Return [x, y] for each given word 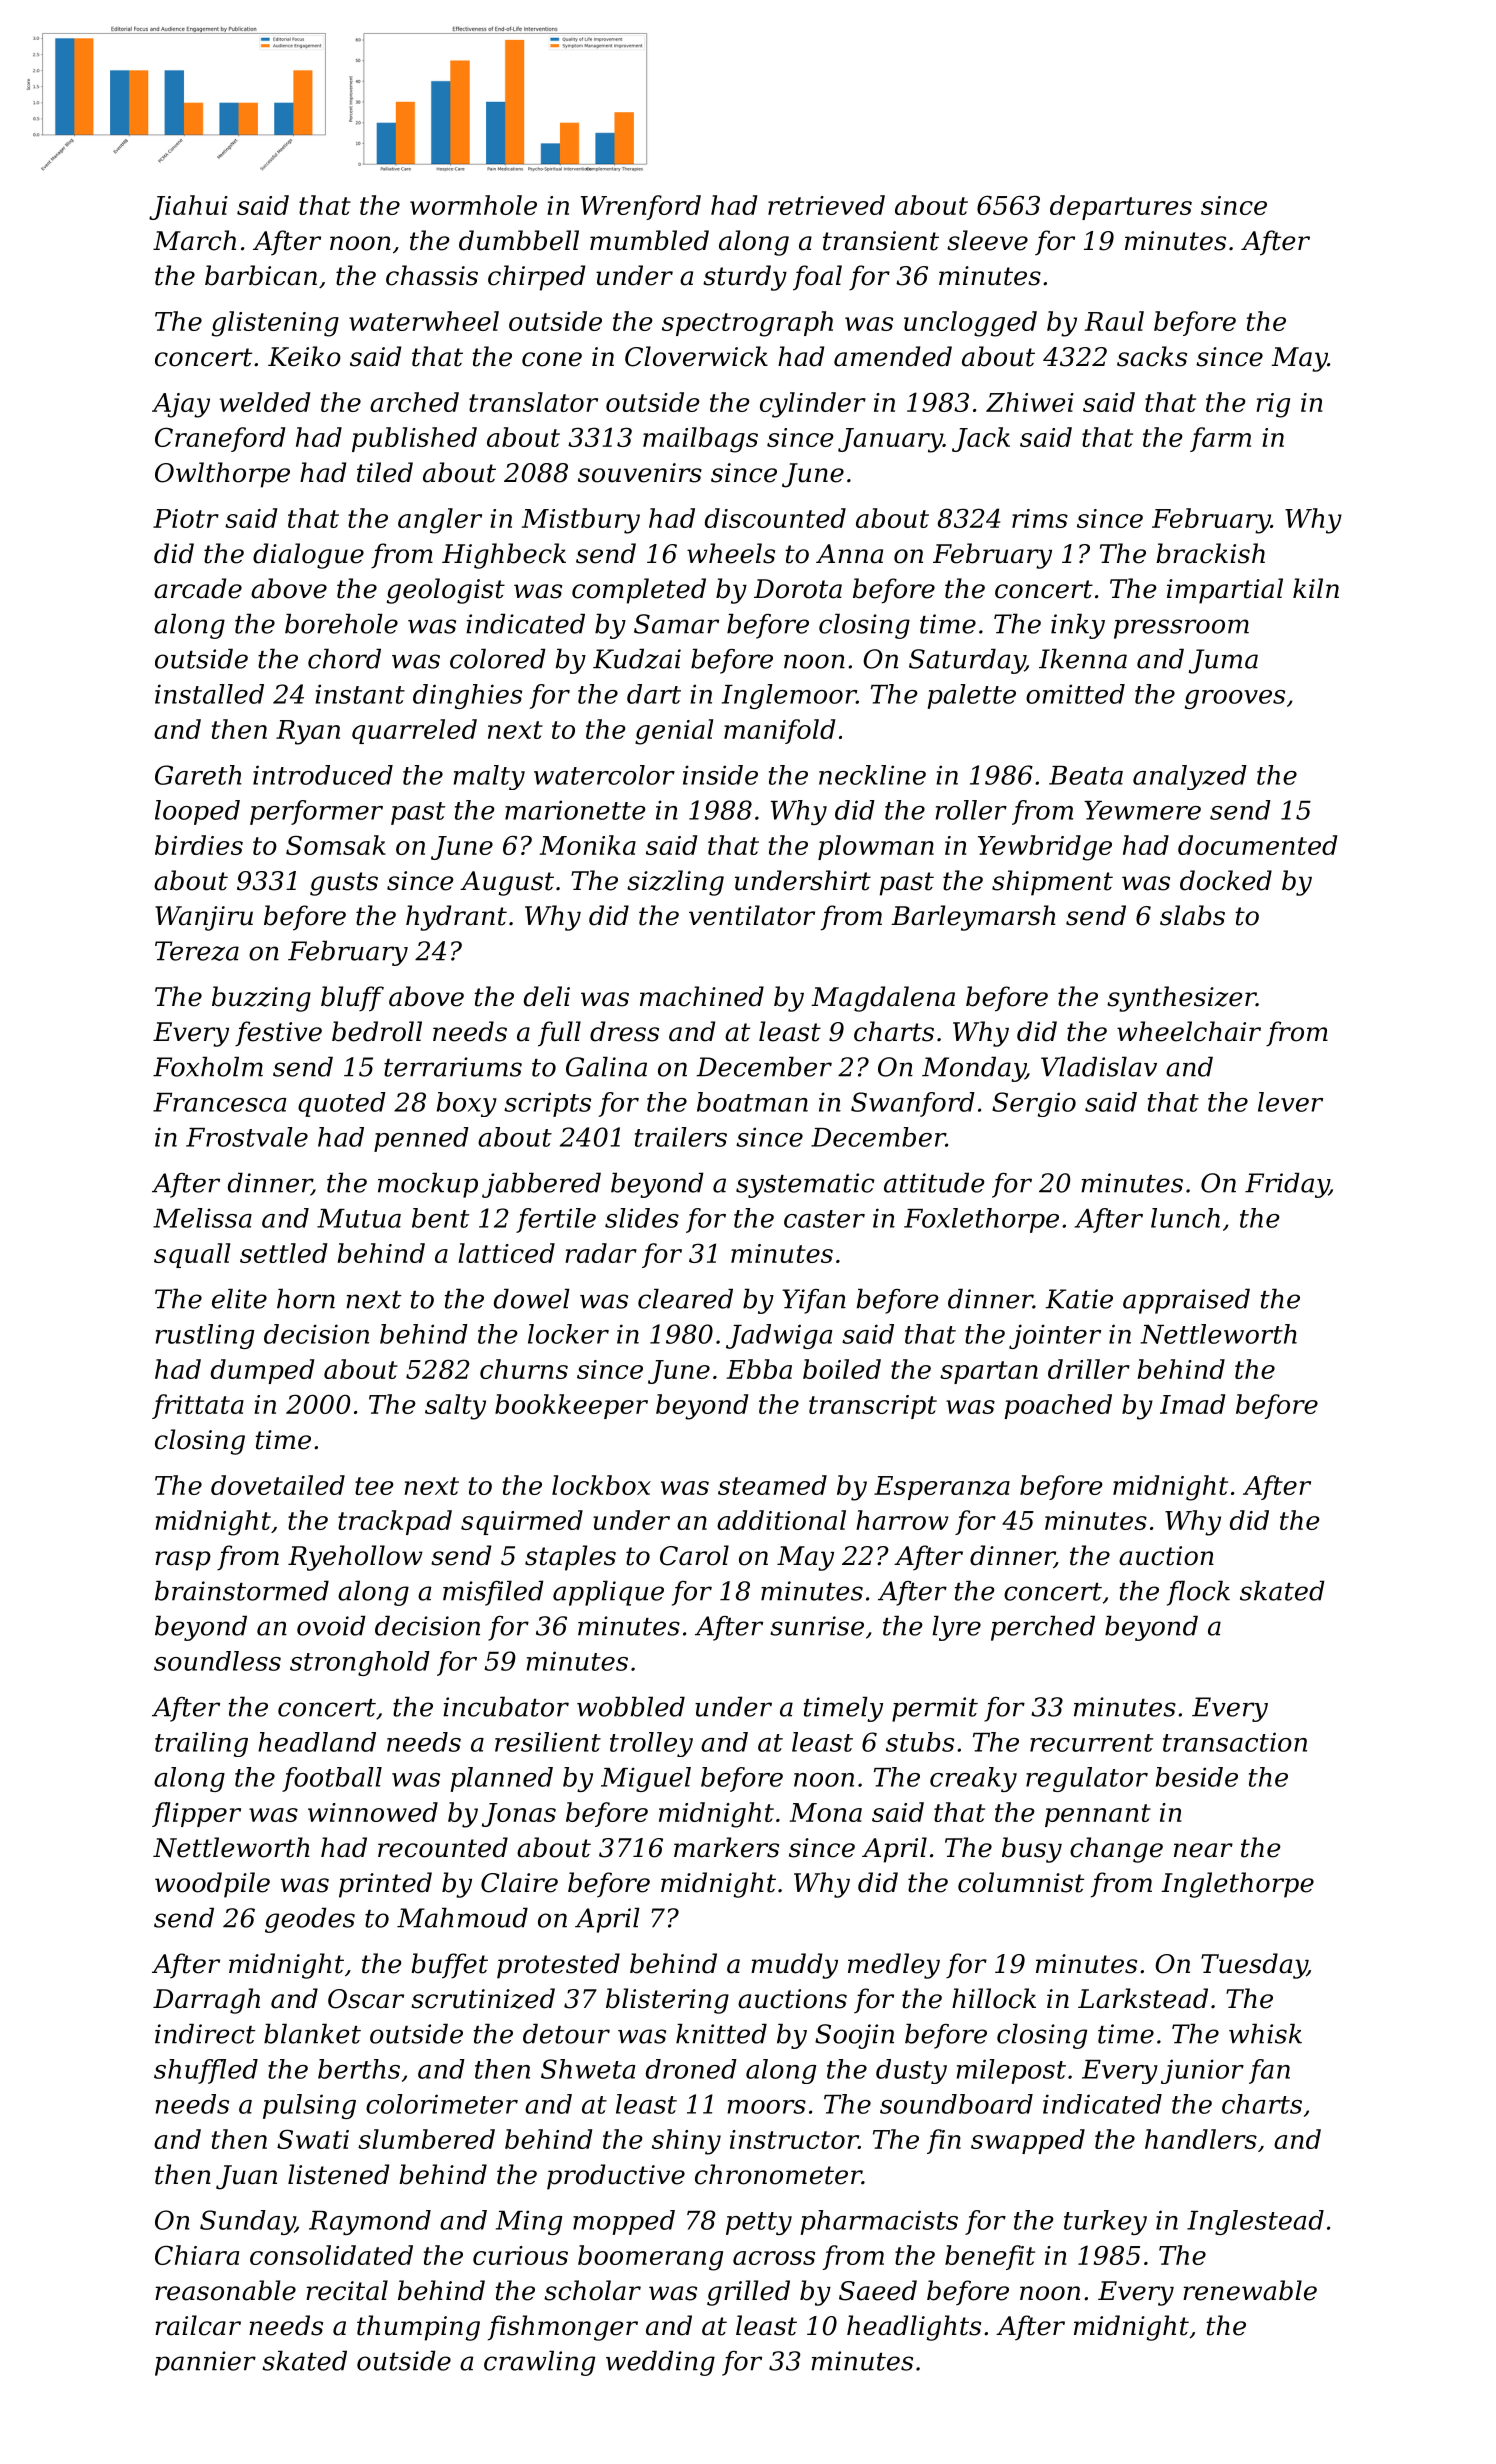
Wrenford [641, 207]
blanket [312, 2033]
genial [674, 732]
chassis [432, 275]
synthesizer [1181, 999]
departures [1121, 207]
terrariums [453, 1067]
